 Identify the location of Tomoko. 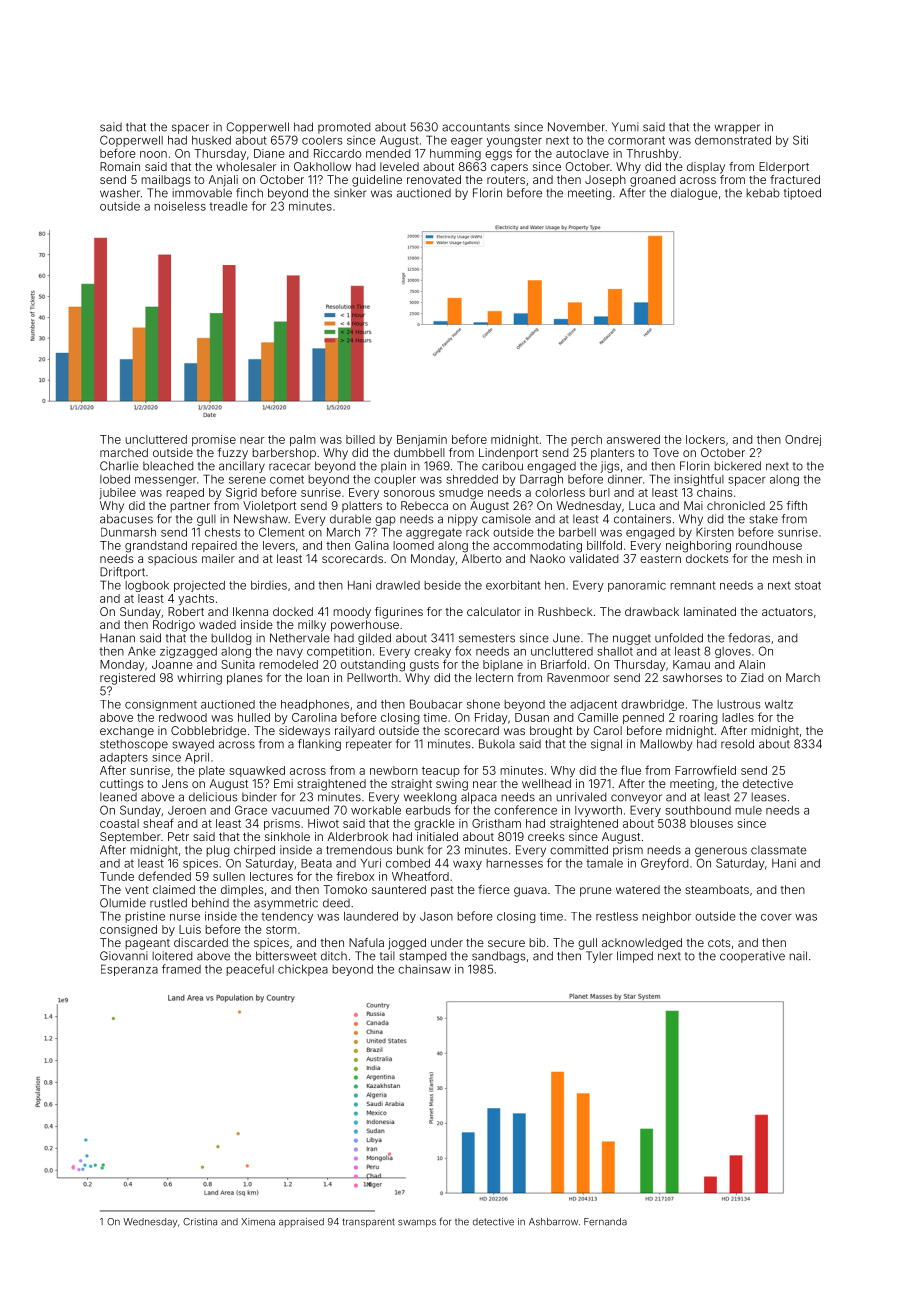
(345, 889).
